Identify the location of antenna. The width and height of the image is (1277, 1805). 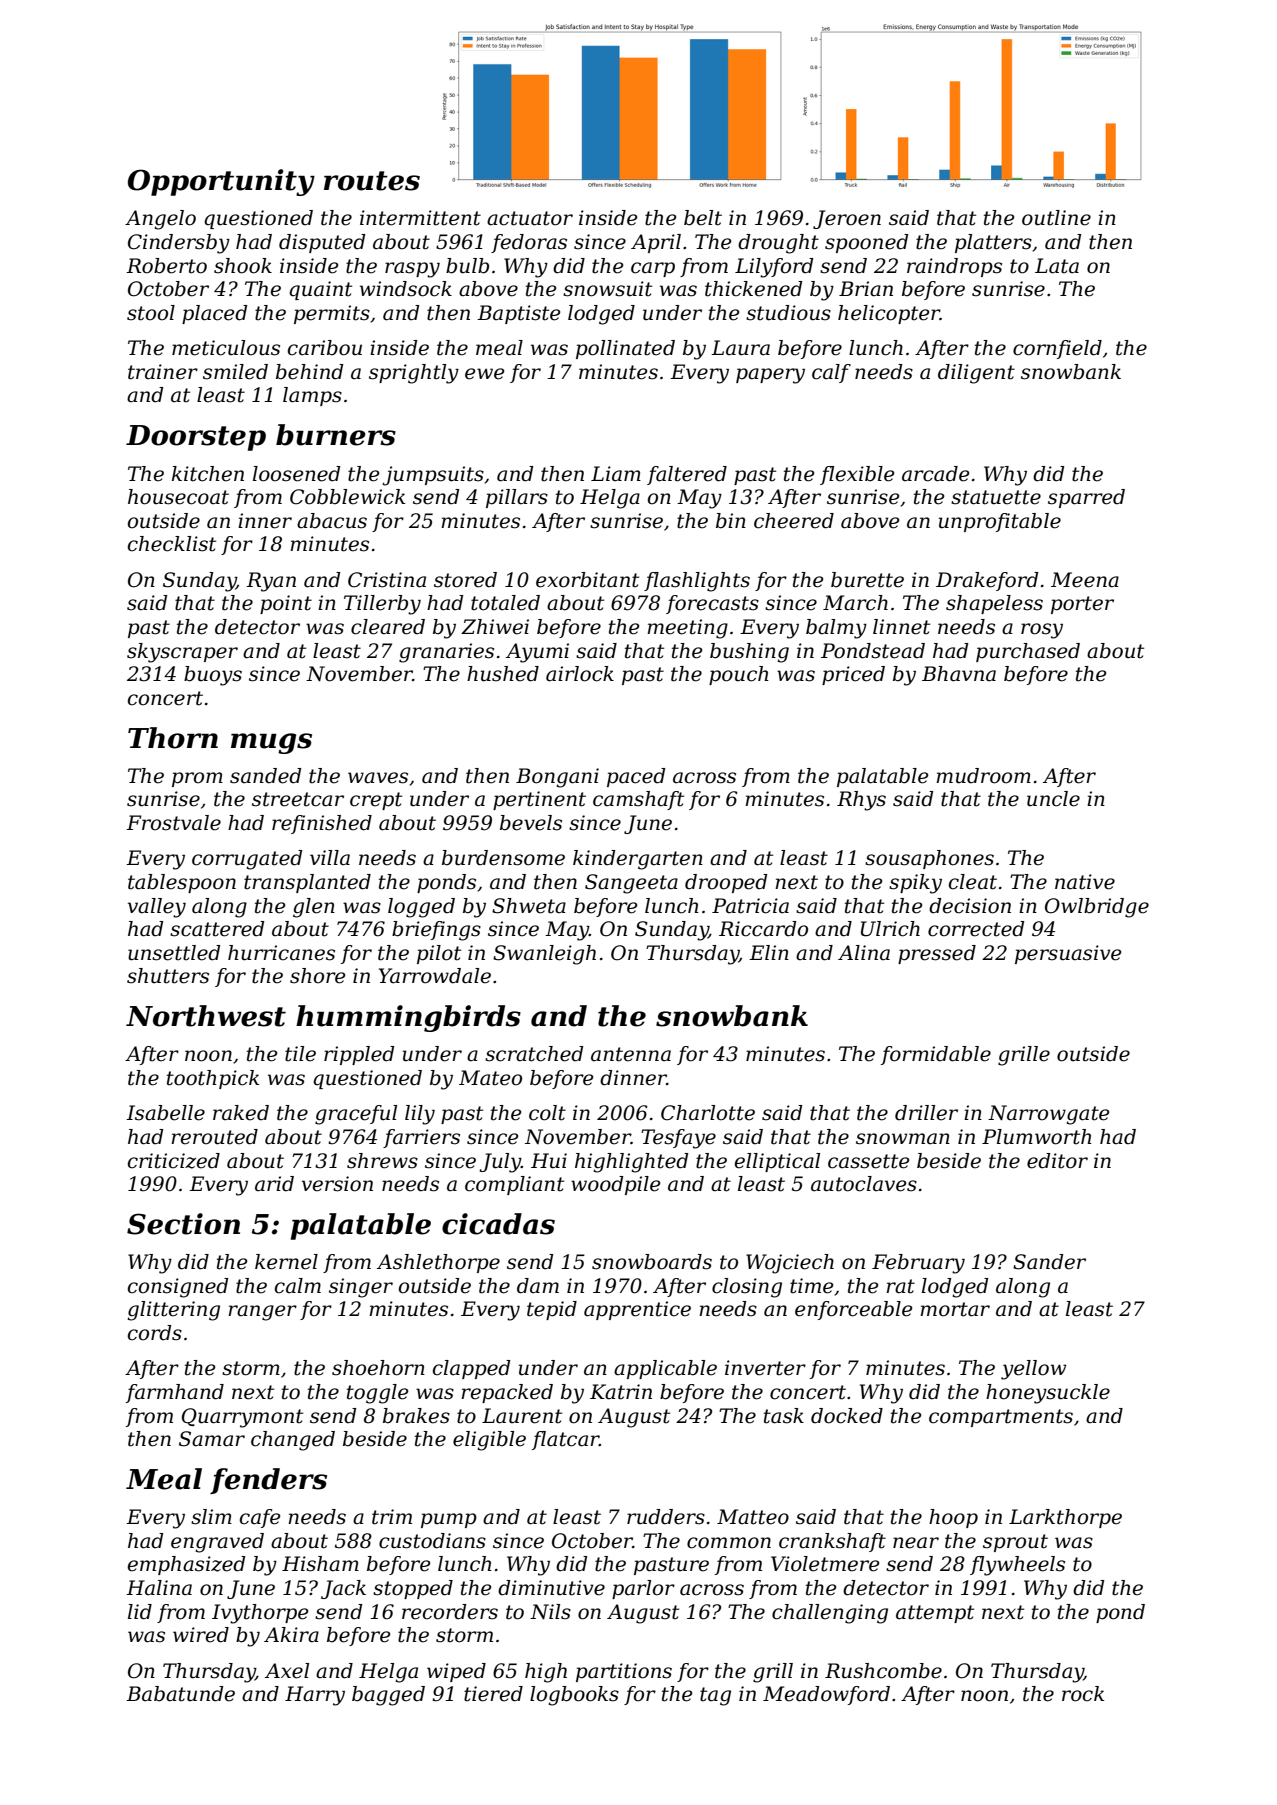
(631, 1054).
